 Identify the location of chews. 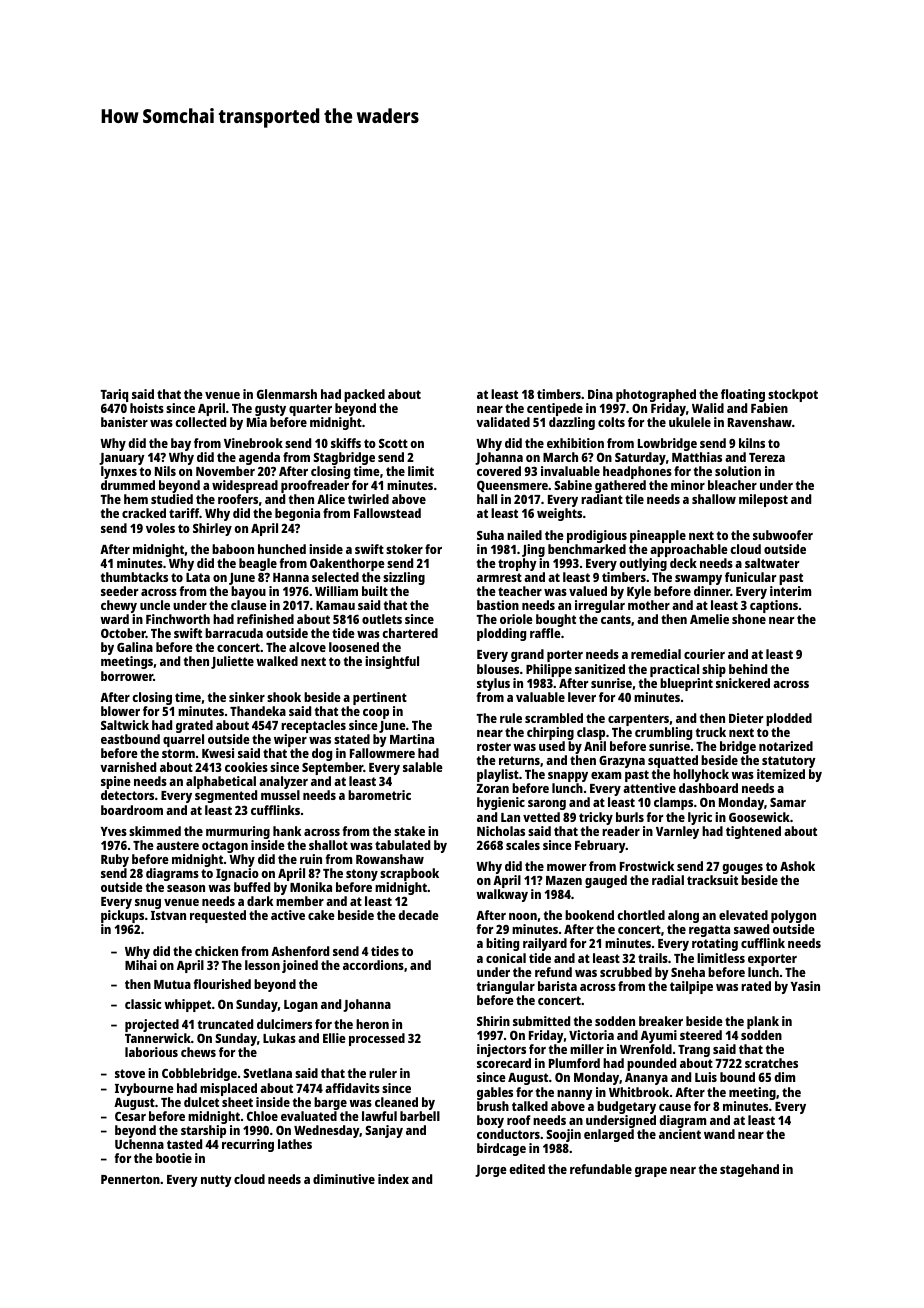
(198, 1052).
